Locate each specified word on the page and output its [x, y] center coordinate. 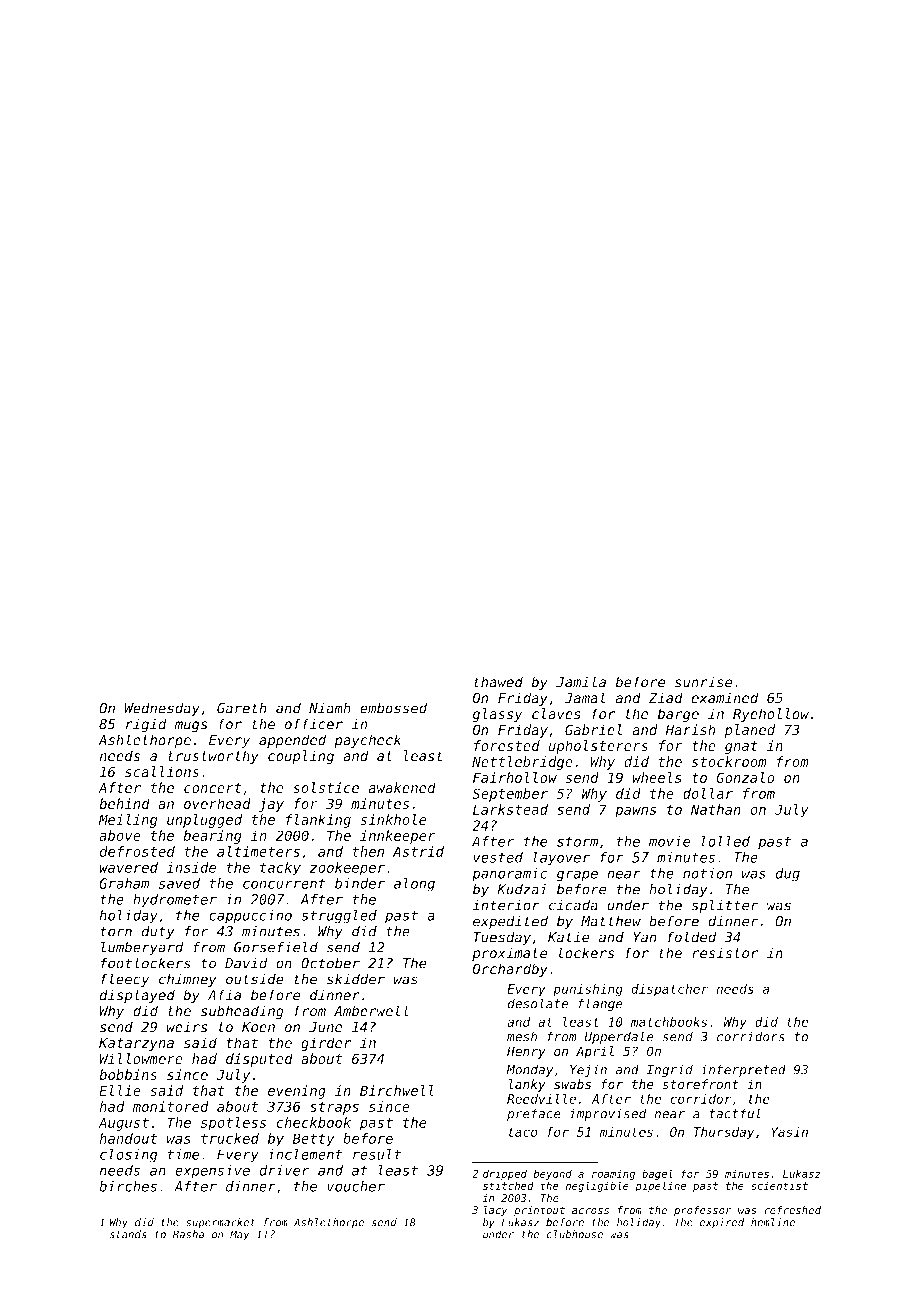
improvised [608, 1114]
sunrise [704, 682]
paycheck [367, 741]
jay [271, 805]
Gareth [242, 708]
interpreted [743, 1070]
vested [498, 857]
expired [722, 1223]
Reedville [541, 1098]
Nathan [716, 809]
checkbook [313, 1122]
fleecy [125, 980]
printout [539, 1211]
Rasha [188, 1234]
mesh [522, 1036]
